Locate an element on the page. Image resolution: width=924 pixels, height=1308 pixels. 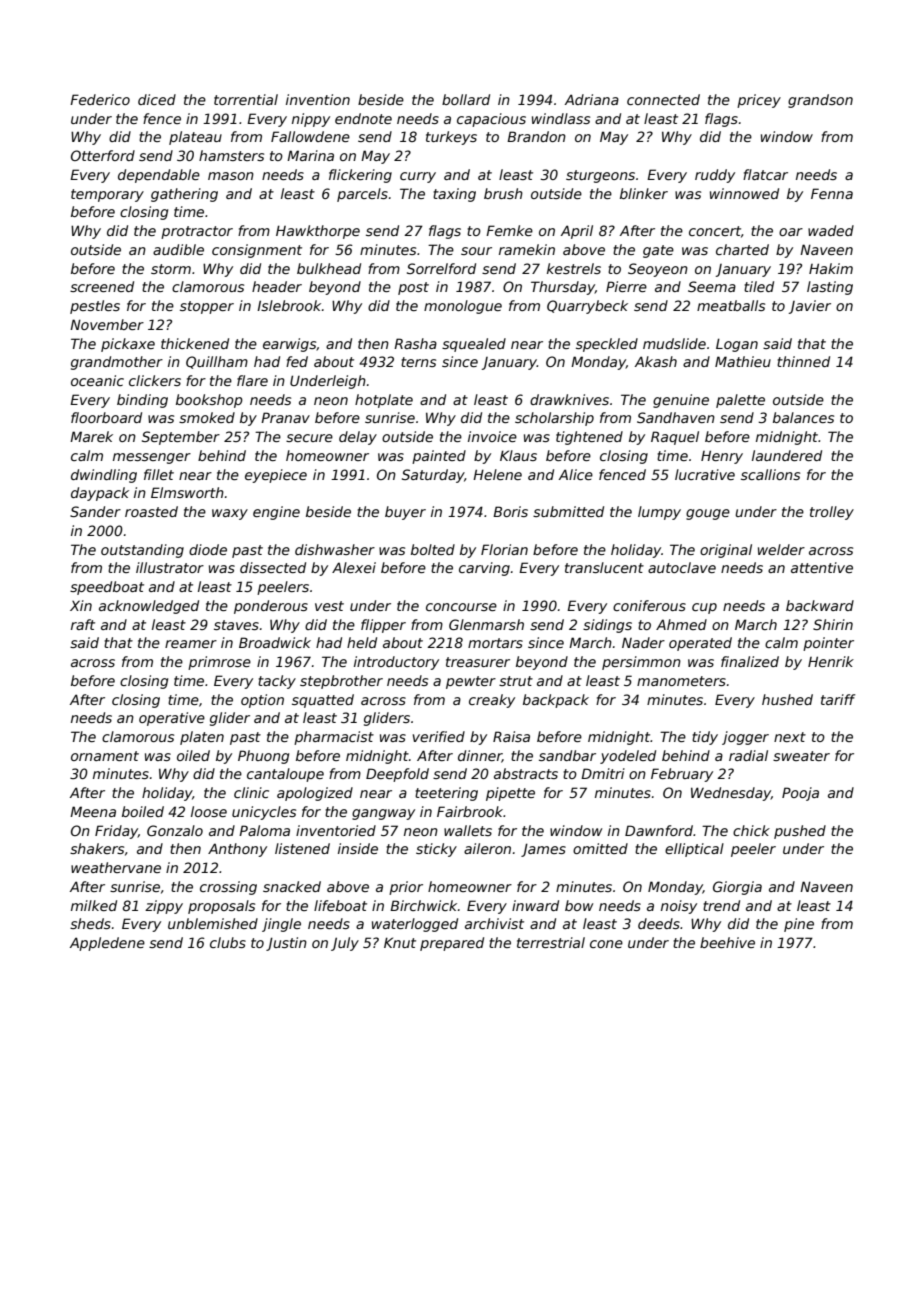
thinned is located at coordinates (803, 361).
